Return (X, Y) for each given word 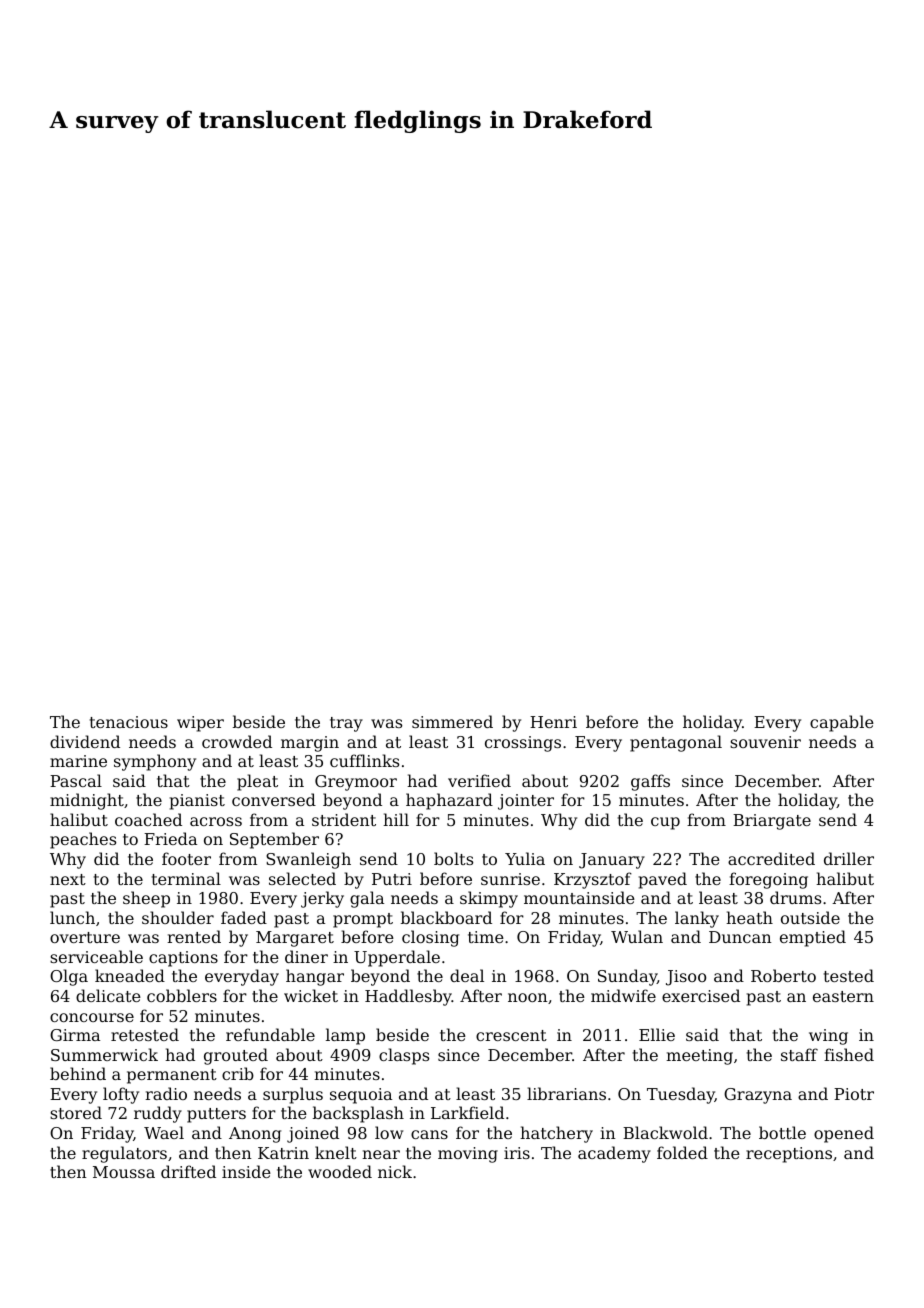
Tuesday (681, 1095)
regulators (124, 1154)
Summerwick (104, 1054)
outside (810, 917)
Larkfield (467, 1112)
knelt (336, 1152)
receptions (789, 1155)
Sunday (627, 977)
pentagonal (676, 743)
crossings (523, 744)
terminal (186, 878)
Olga (69, 977)
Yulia (525, 858)
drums (795, 897)
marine (78, 761)
